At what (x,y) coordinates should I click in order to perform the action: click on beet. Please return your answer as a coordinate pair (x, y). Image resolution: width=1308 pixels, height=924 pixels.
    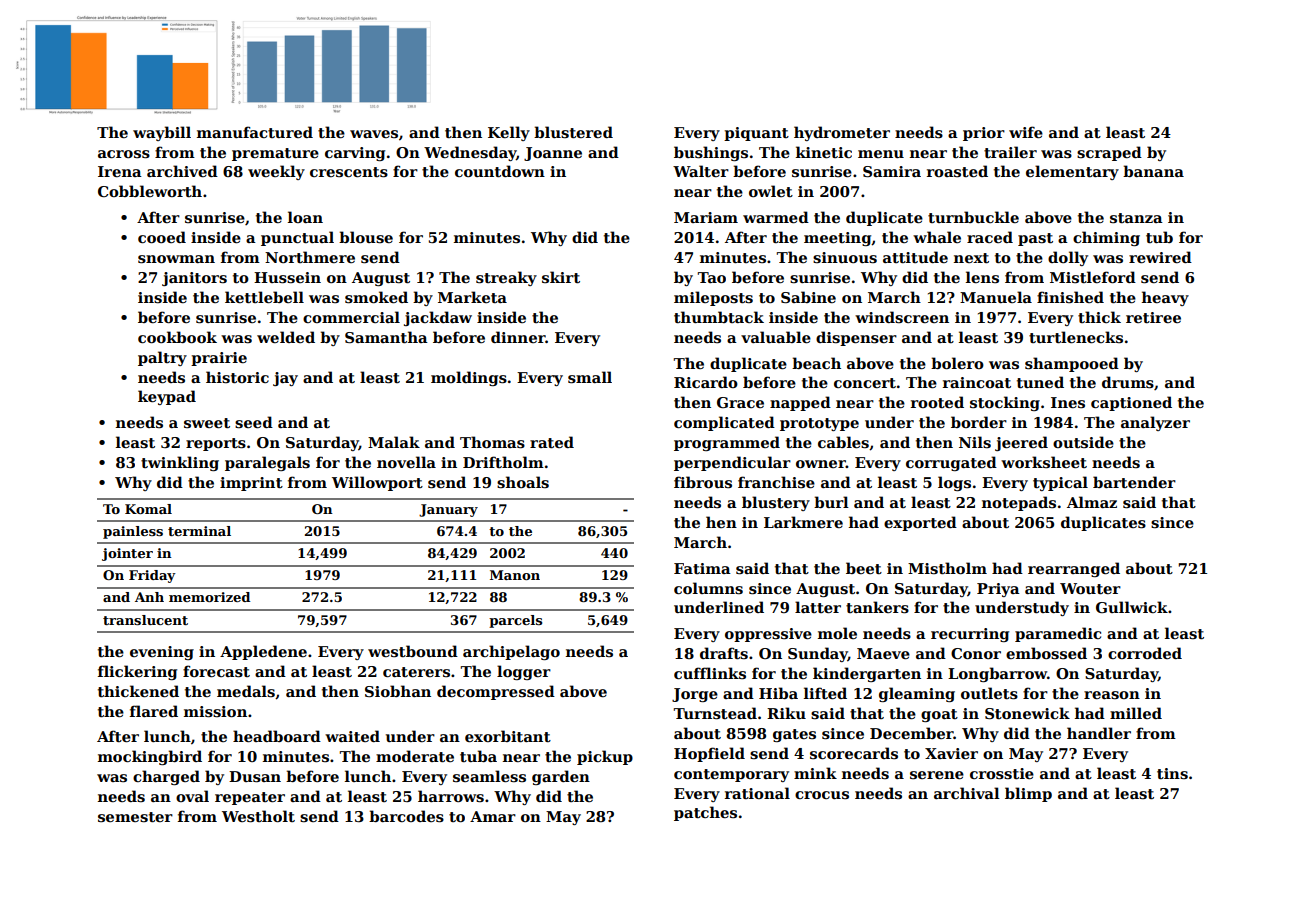
    Looking at the image, I should click on (864, 568).
